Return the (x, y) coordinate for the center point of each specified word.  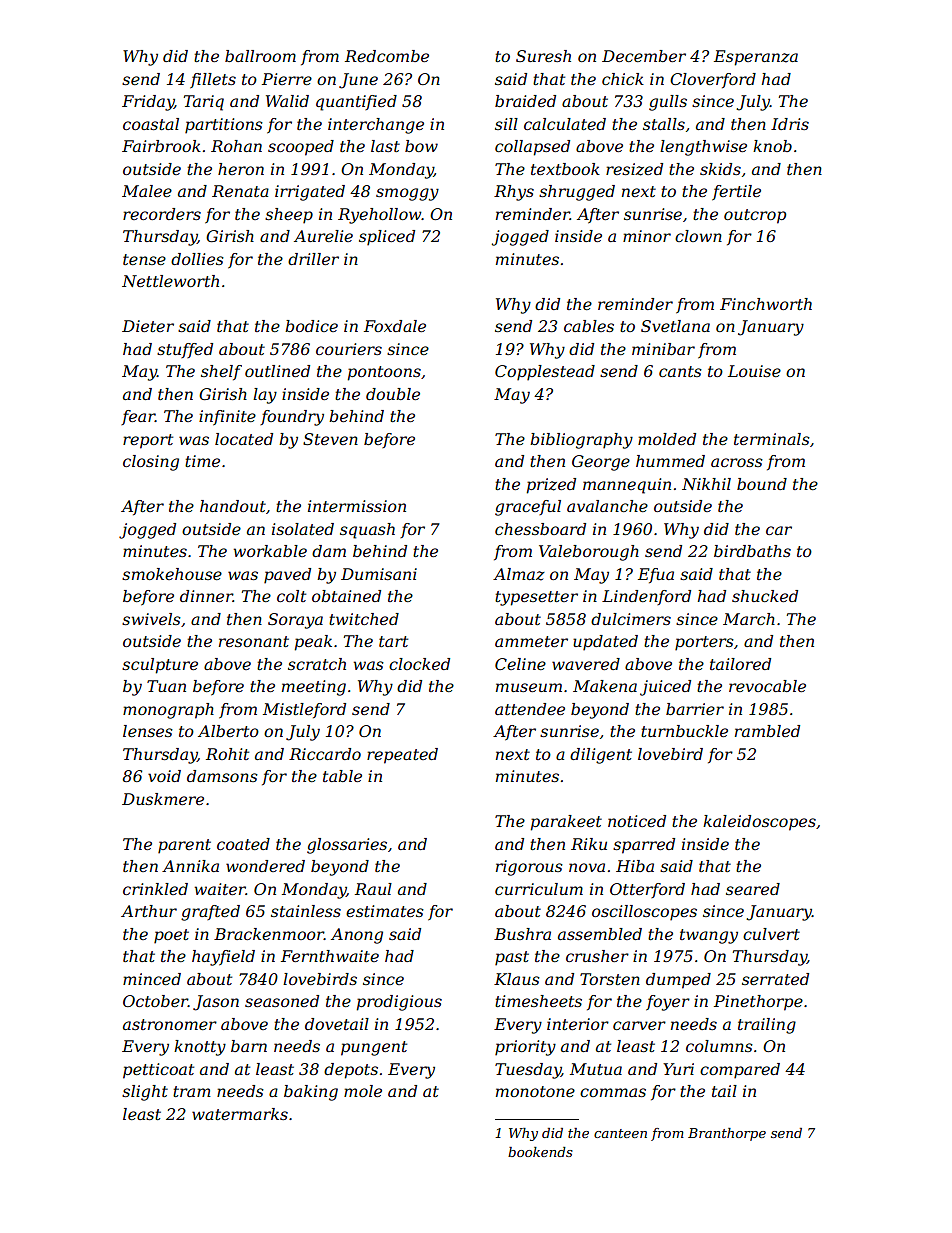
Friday (148, 103)
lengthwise (703, 148)
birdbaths (752, 551)
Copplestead (545, 373)
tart (393, 641)
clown (698, 236)
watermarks (240, 1114)
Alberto (228, 731)
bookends (540, 1152)
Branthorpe (727, 1134)
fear (138, 417)
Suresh (543, 56)
